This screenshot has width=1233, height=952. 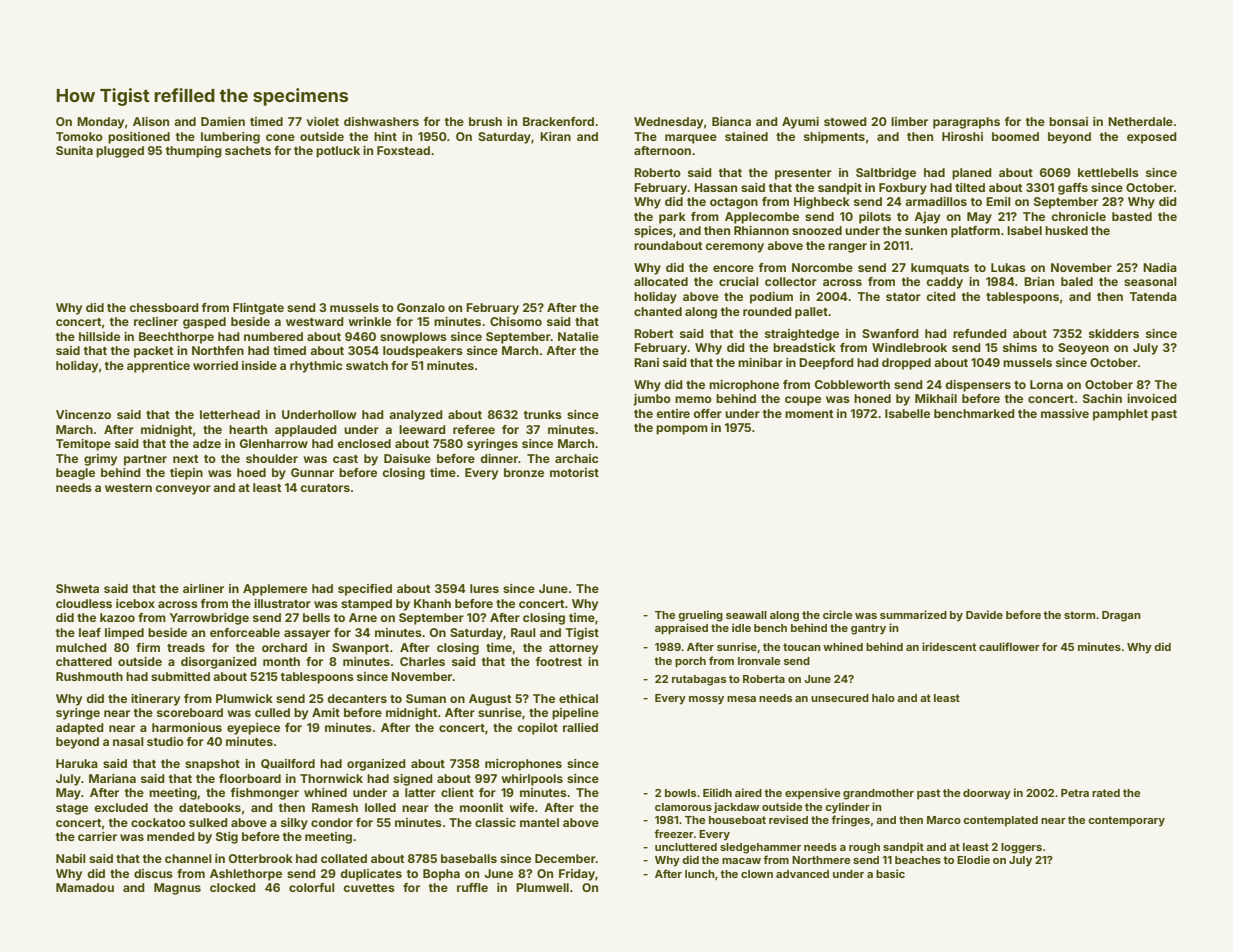 I want to click on Ironvale, so click(x=759, y=661).
